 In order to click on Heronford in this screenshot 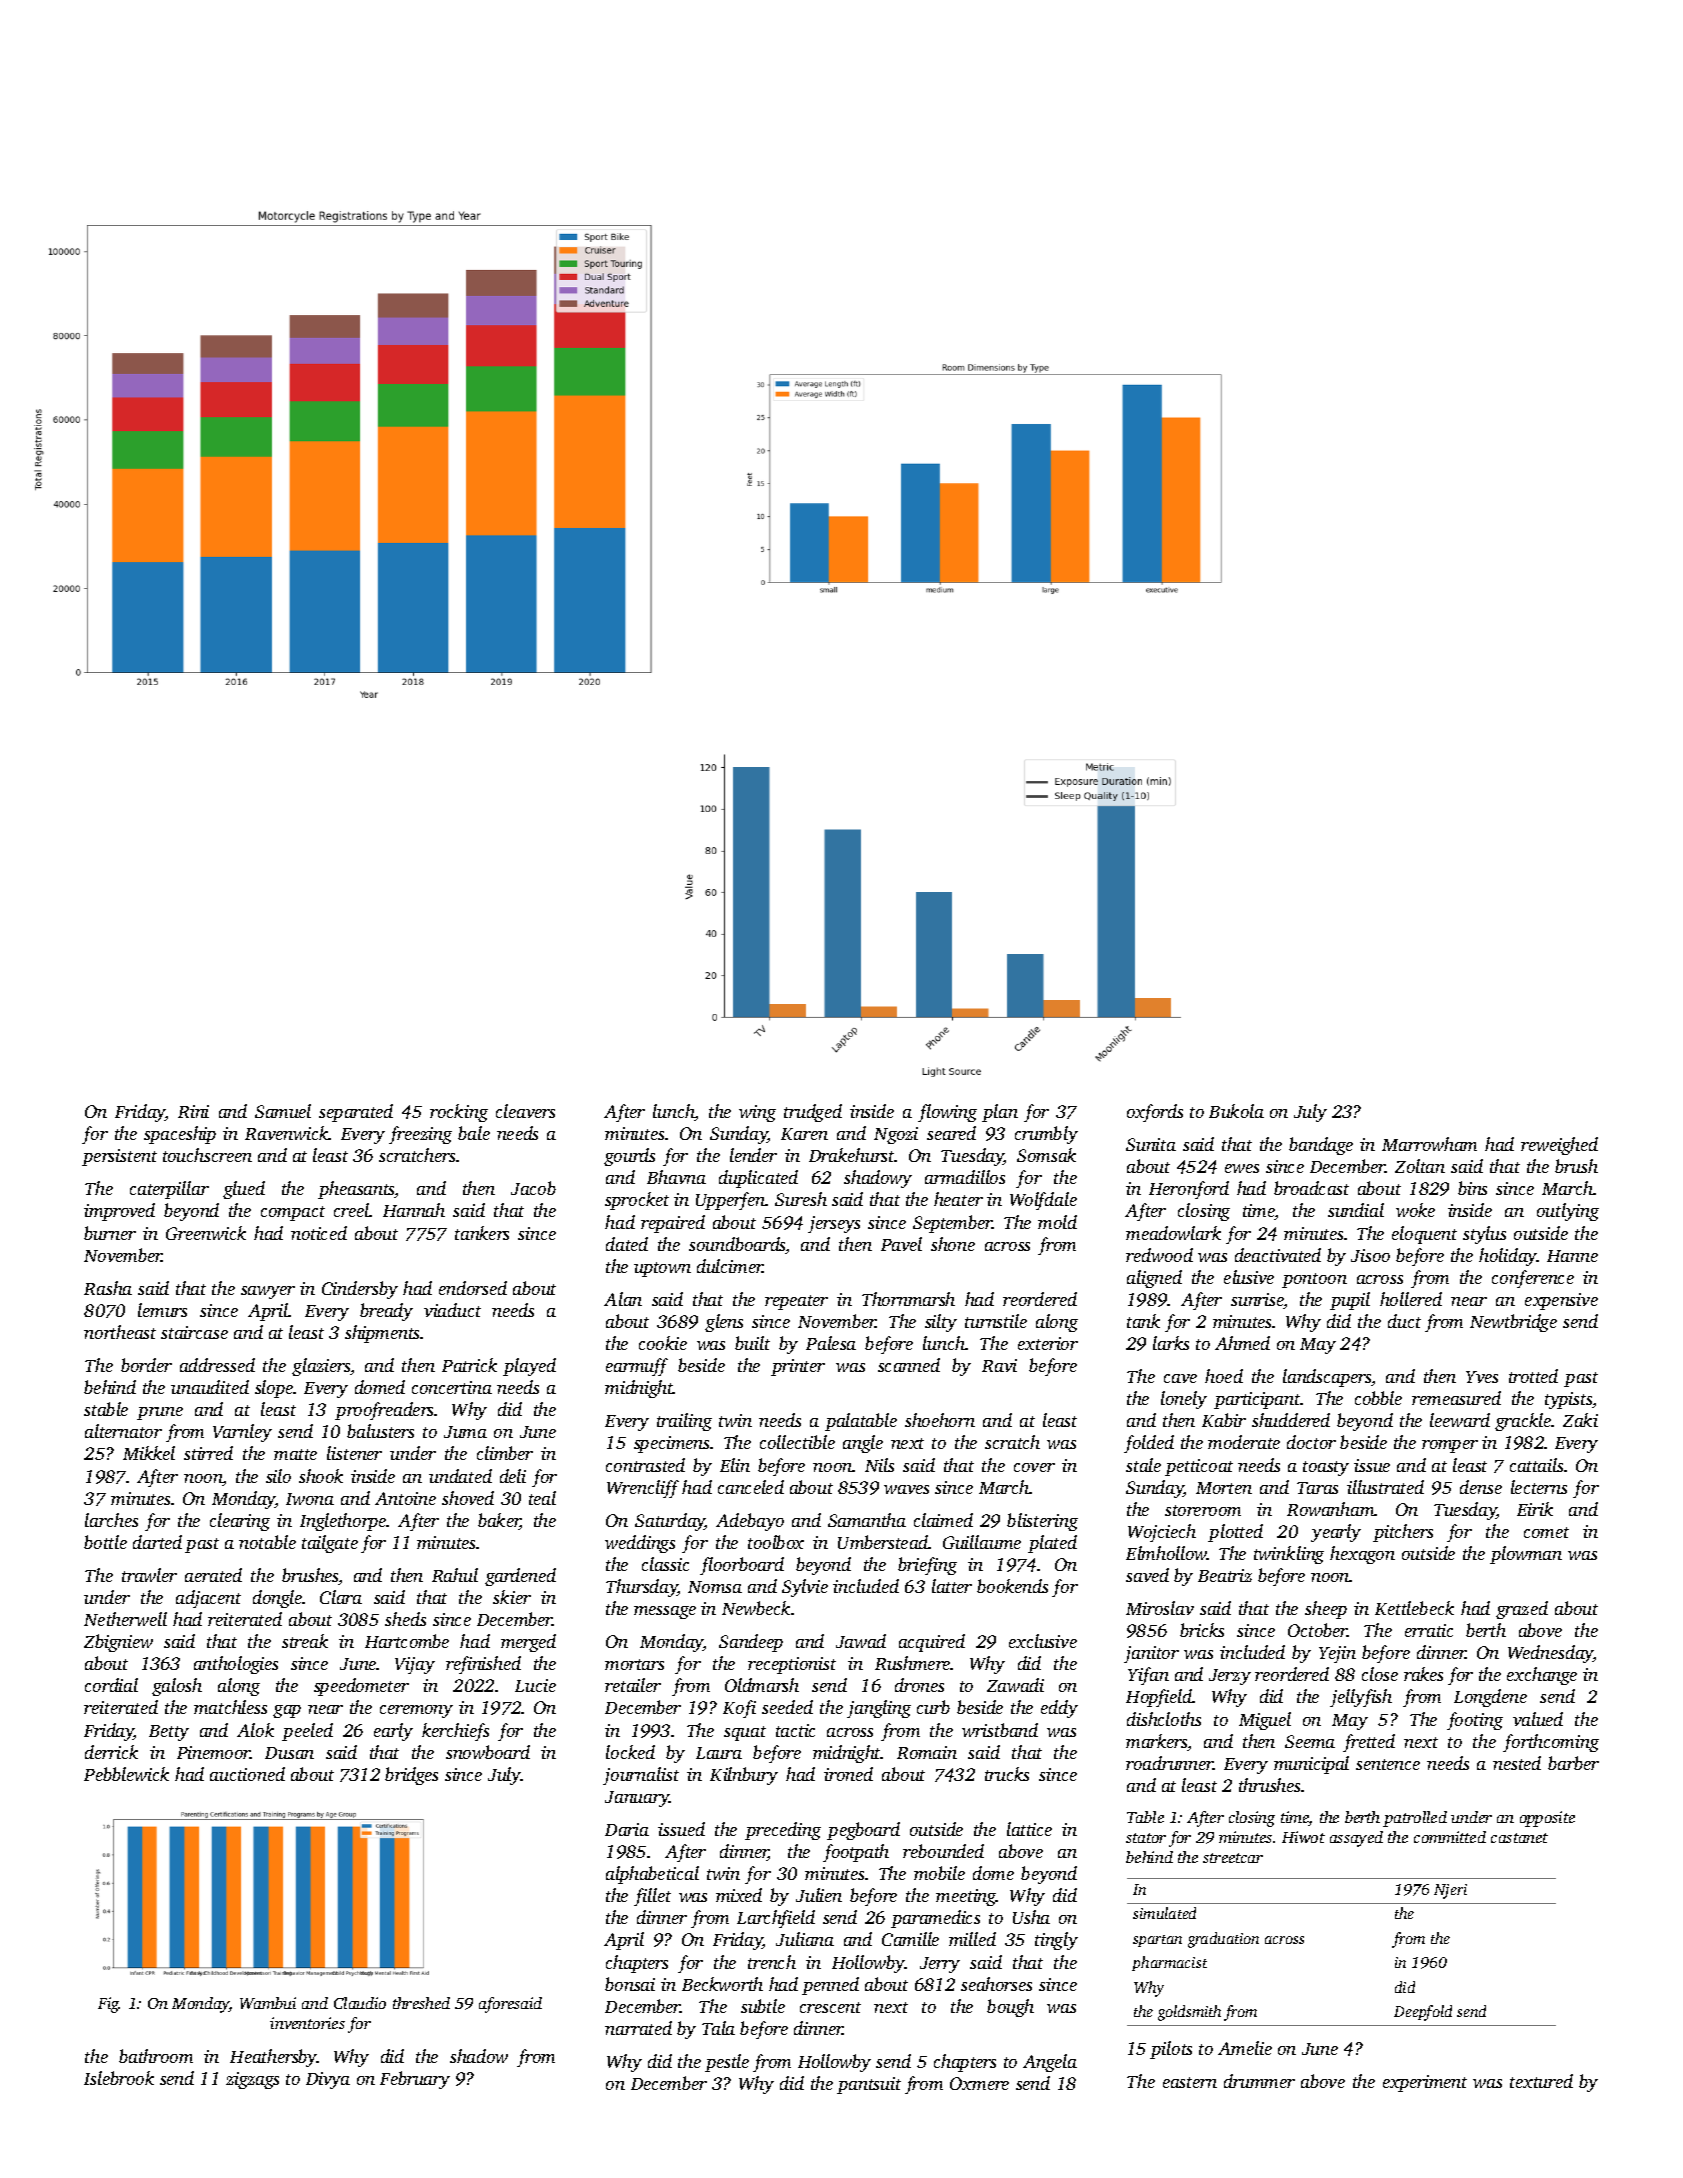, I will do `click(1189, 1190)`.
